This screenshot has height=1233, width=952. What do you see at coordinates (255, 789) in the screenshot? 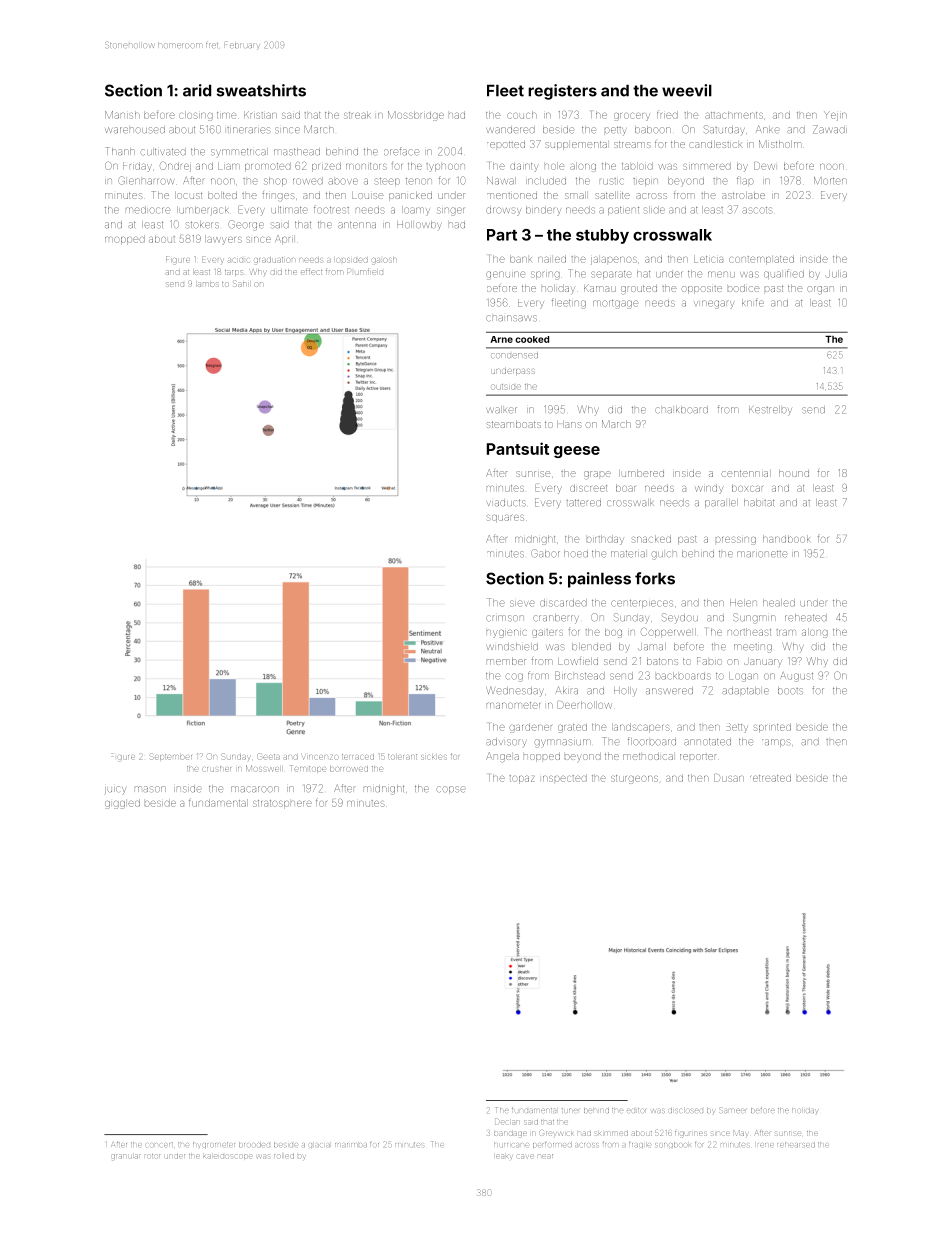
I see `macaroon` at bounding box center [255, 789].
